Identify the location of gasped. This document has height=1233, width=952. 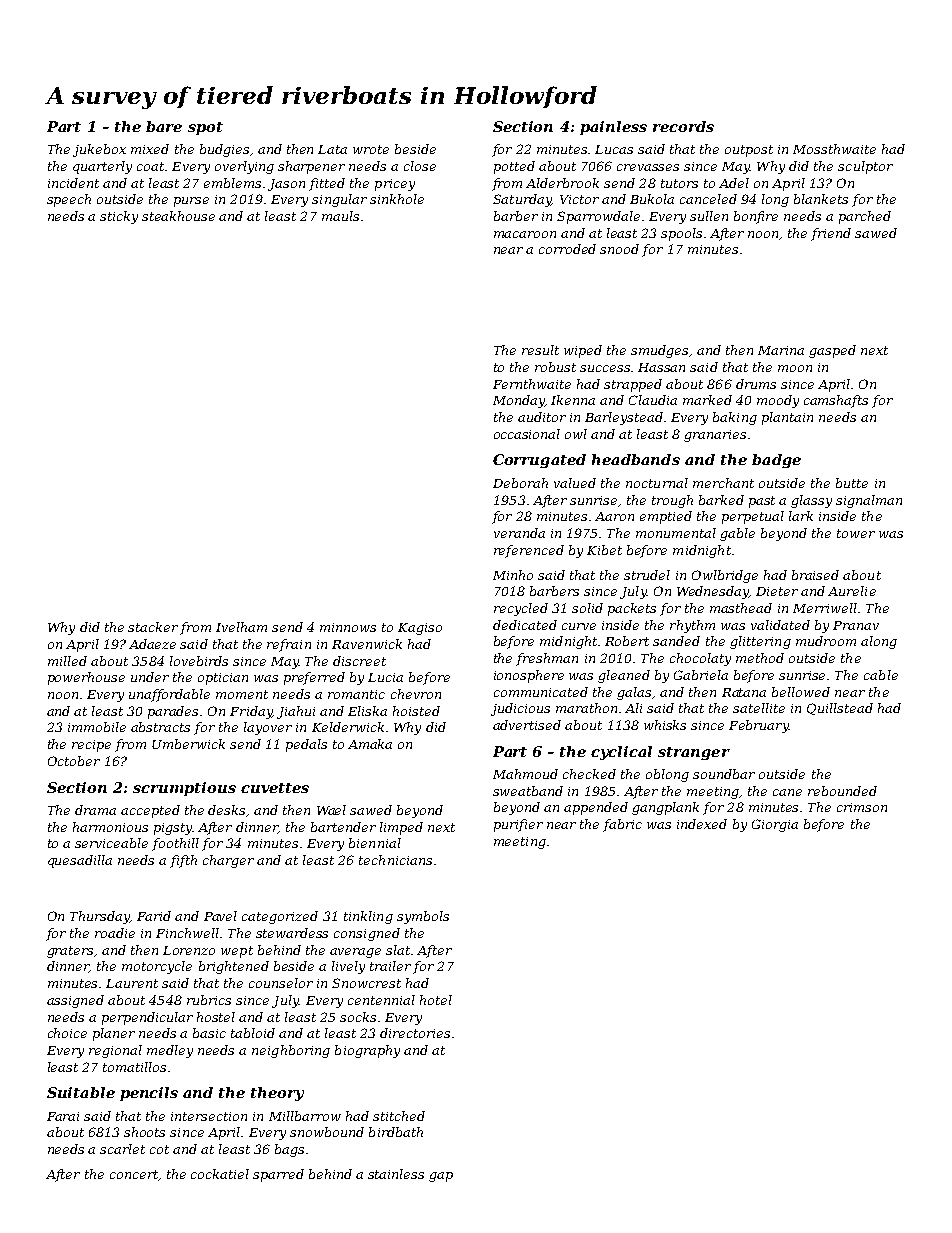
(832, 351).
